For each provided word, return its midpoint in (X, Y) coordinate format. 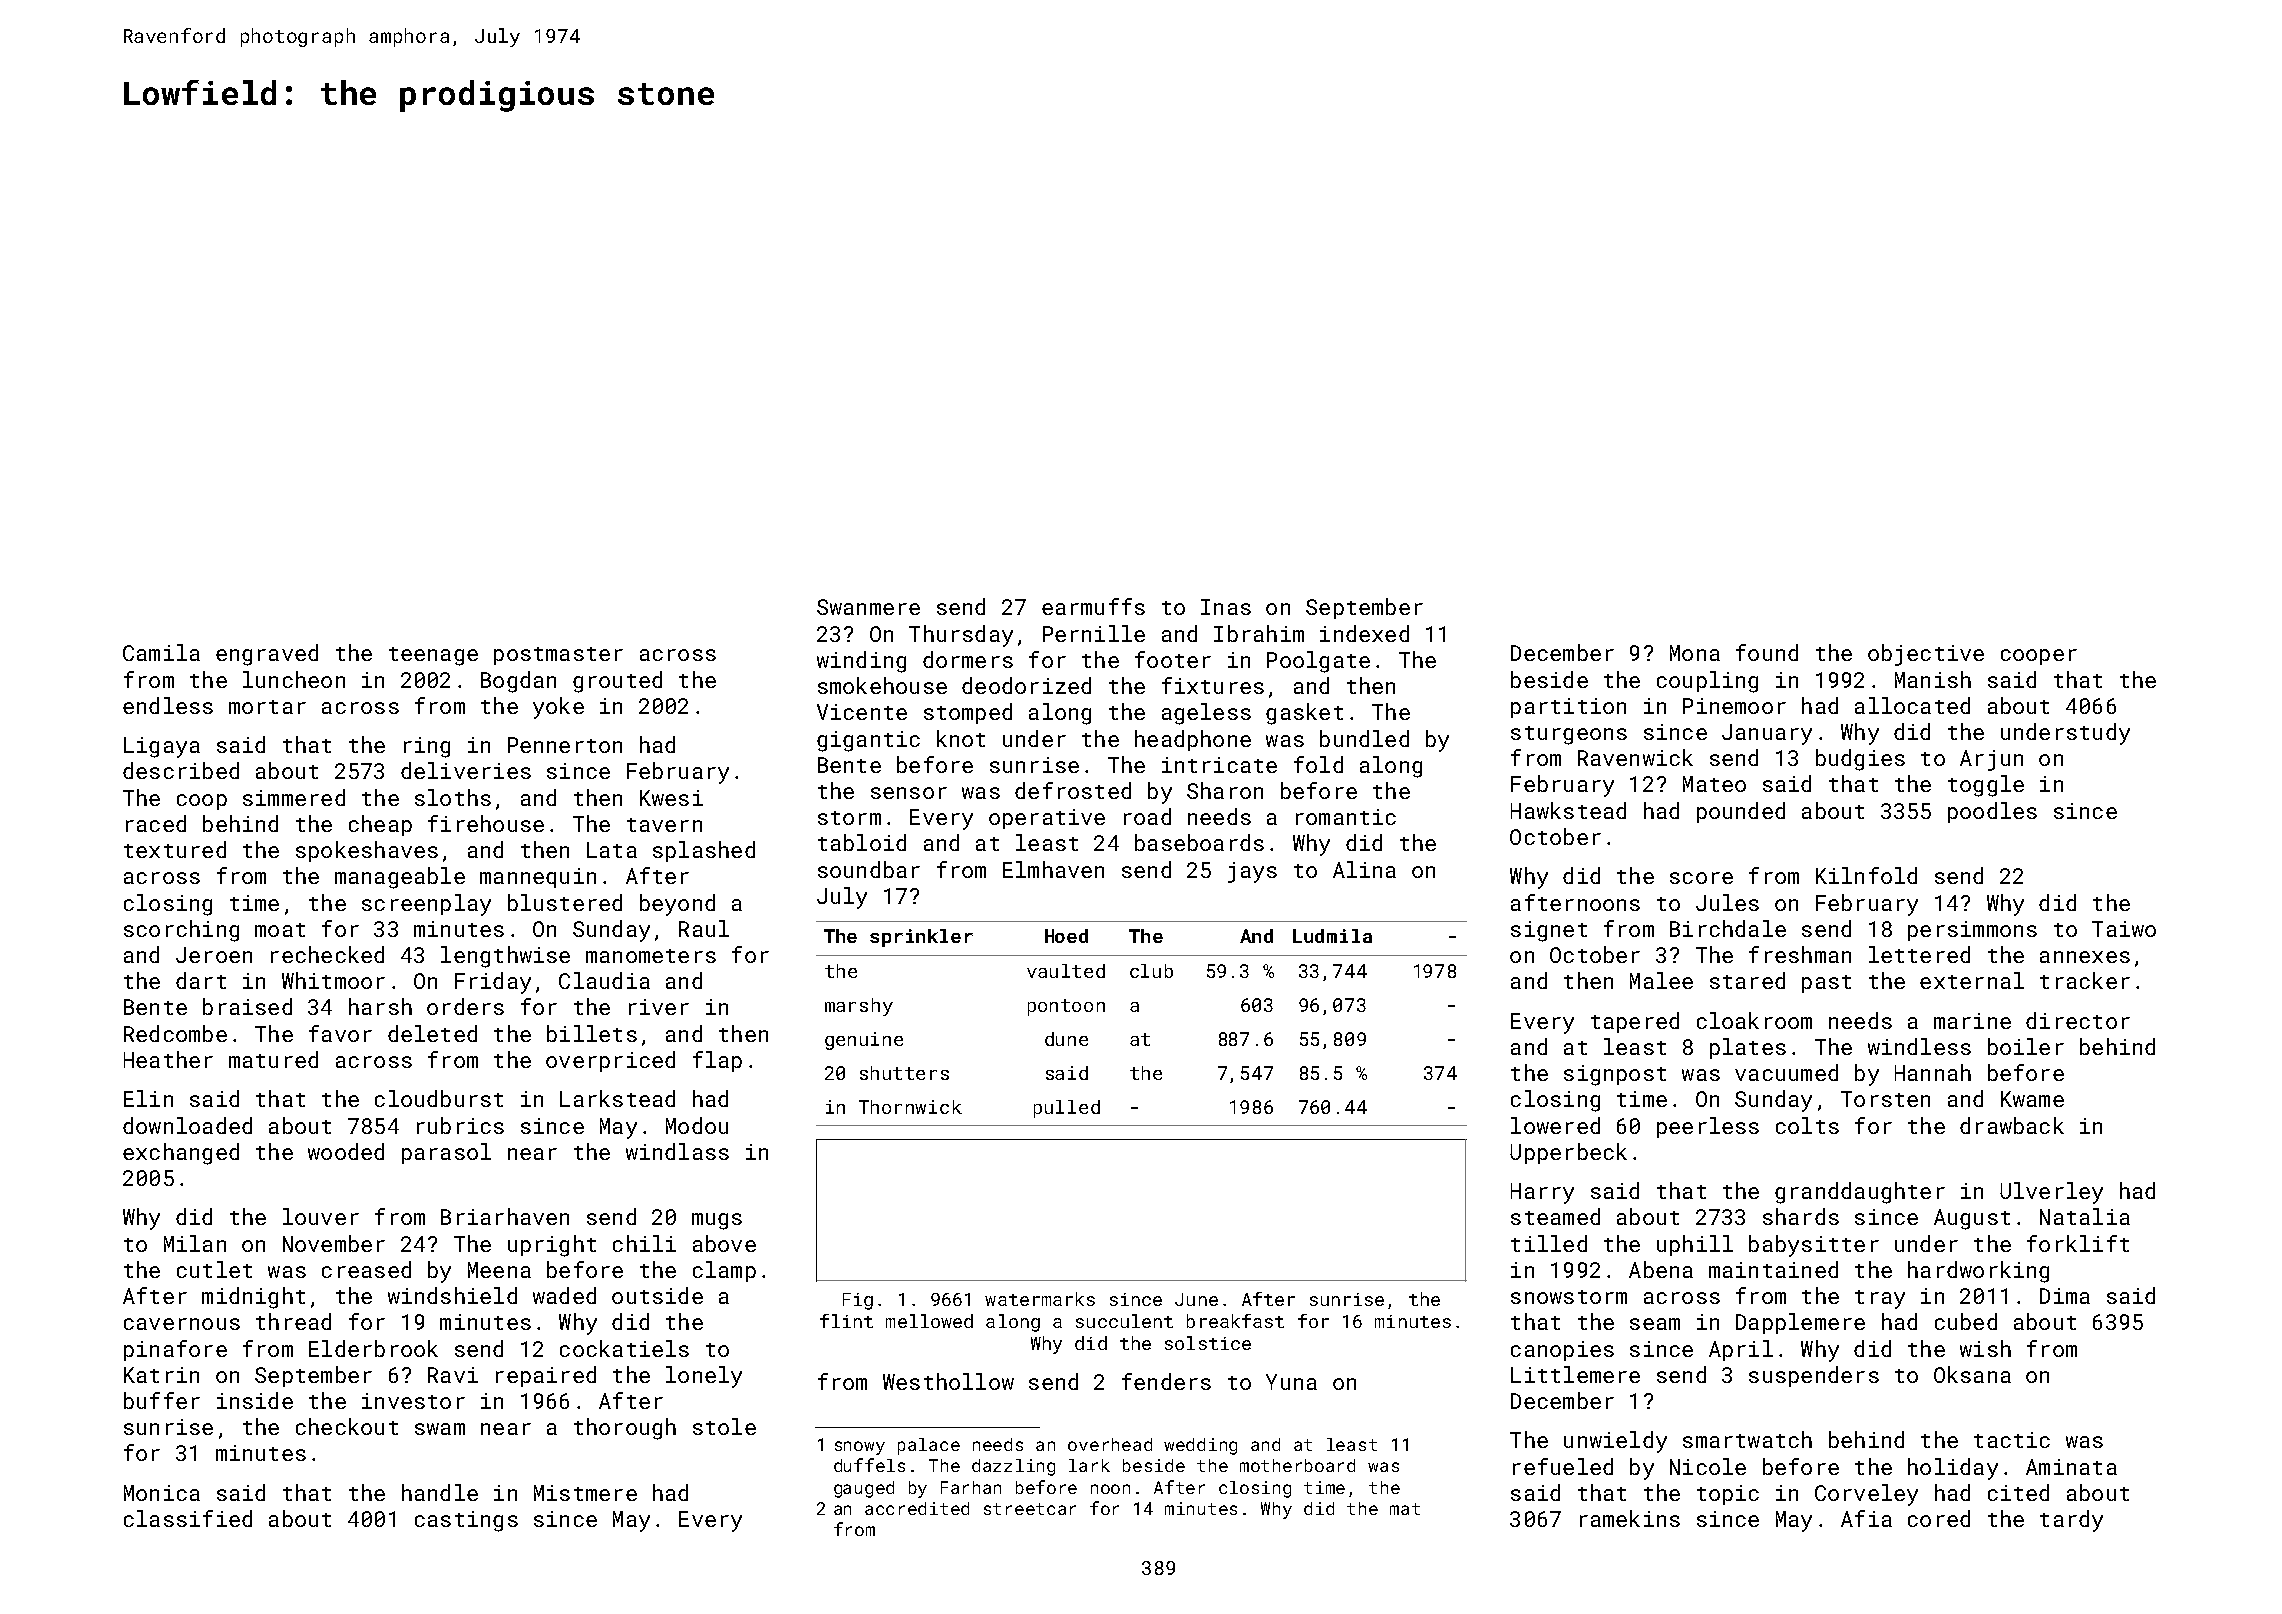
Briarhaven (505, 1216)
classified (188, 1518)
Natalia (2085, 1216)
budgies (1860, 760)
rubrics (460, 1125)
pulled (1067, 1109)
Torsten (1885, 1099)
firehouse (486, 823)
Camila (161, 652)
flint (846, 1321)
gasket (1304, 714)
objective (1926, 655)
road (1147, 816)
